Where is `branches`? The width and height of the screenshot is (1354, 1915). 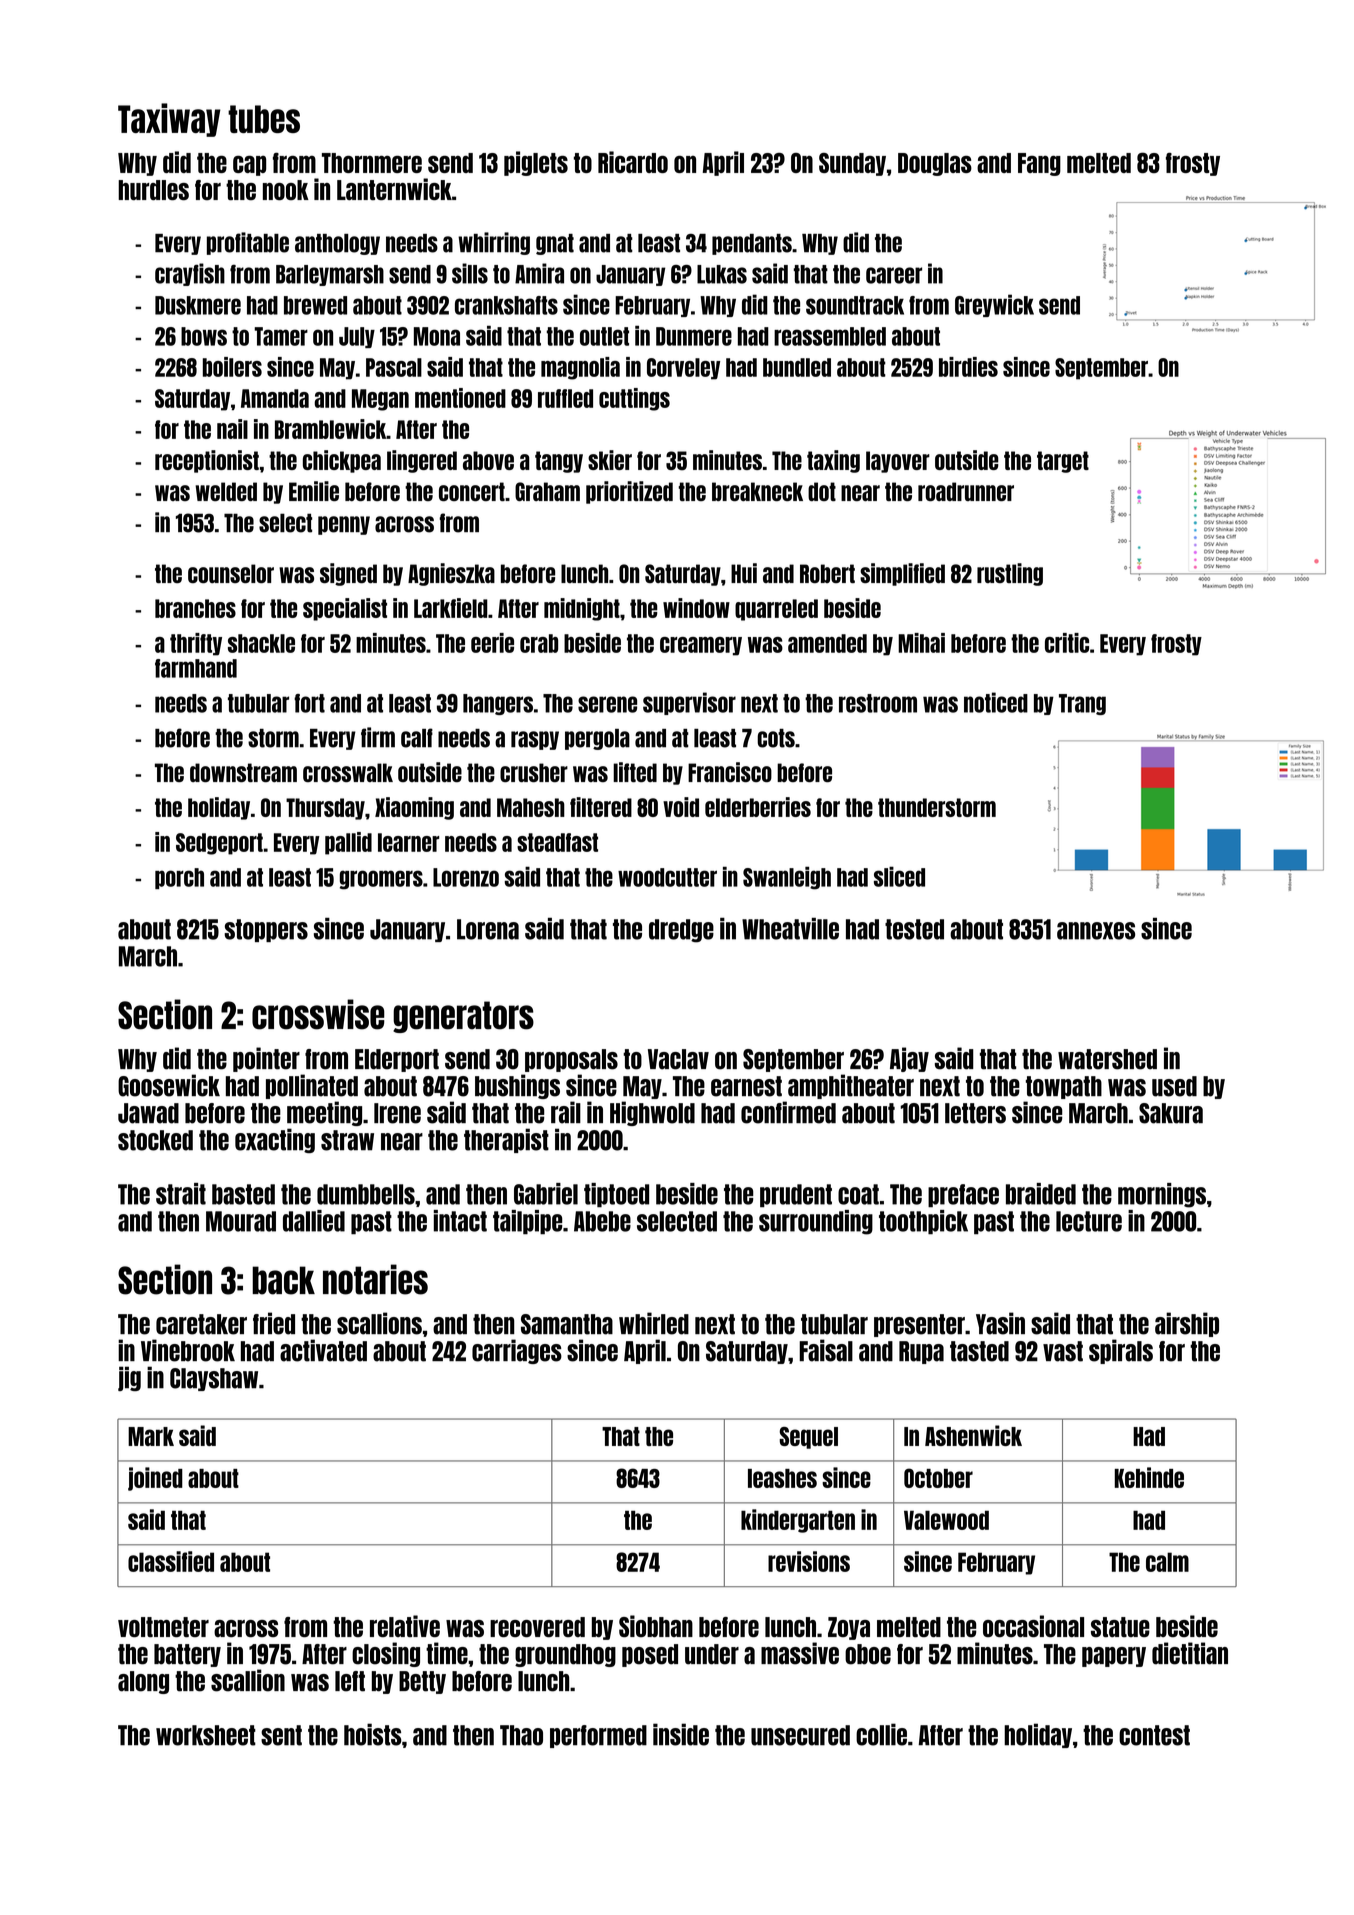 branches is located at coordinates (195, 608).
